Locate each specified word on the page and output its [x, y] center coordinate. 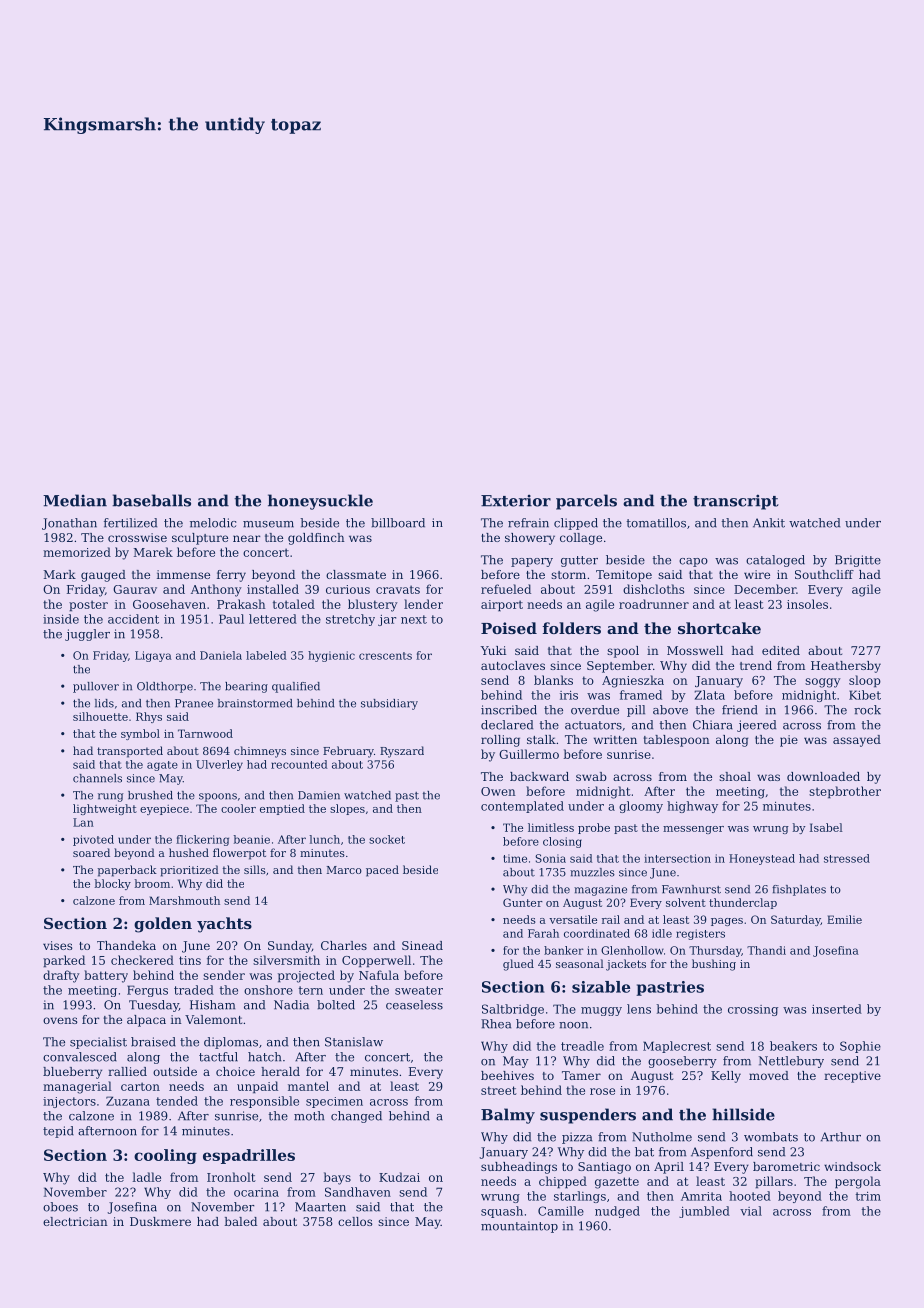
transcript [736, 502]
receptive [852, 1077]
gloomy [641, 807]
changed [356, 1117]
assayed [857, 741]
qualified [296, 687]
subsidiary [389, 704]
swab [591, 776]
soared [91, 852]
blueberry [72, 1073]
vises [57, 945]
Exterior [516, 501]
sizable [601, 987]
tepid [58, 1132]
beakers [793, 1046]
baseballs [151, 500]
